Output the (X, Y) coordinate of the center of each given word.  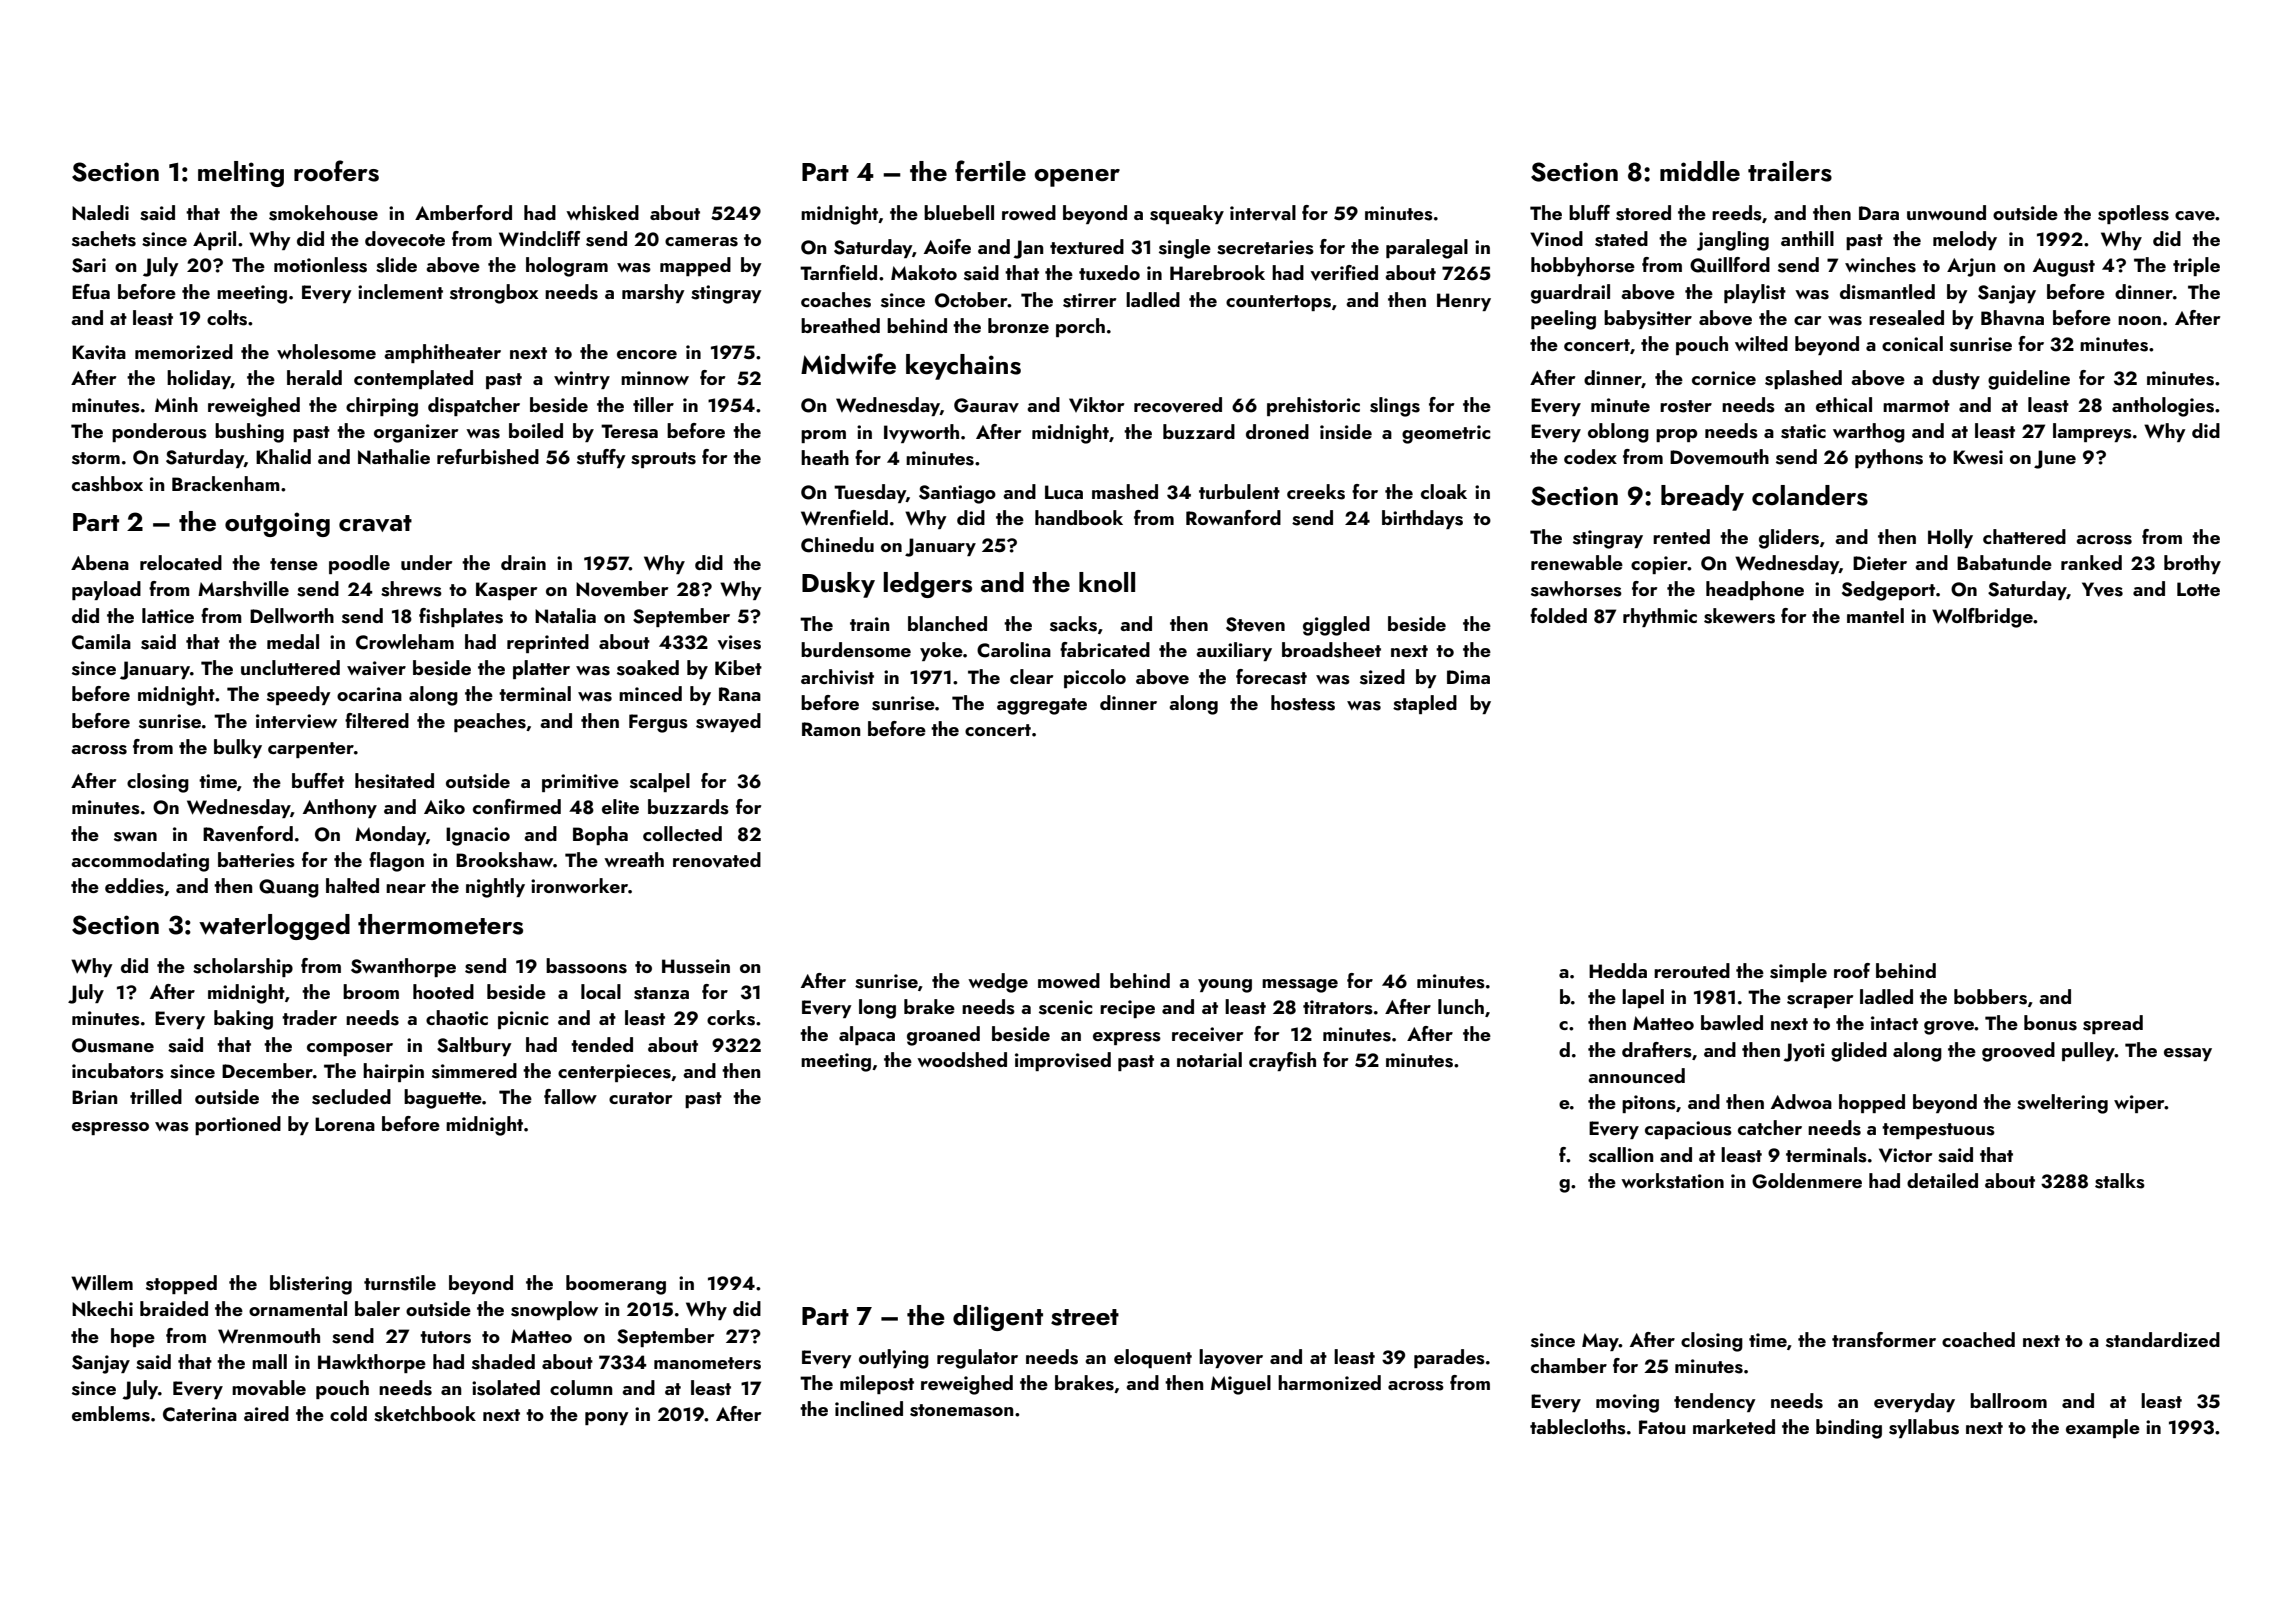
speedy (299, 695)
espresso (110, 1128)
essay (2188, 1054)
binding (1849, 1429)
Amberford (463, 212)
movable (269, 1388)
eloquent (1153, 1358)
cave (2195, 216)
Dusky (838, 585)
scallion (1621, 1155)
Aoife (947, 246)
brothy (2192, 564)
